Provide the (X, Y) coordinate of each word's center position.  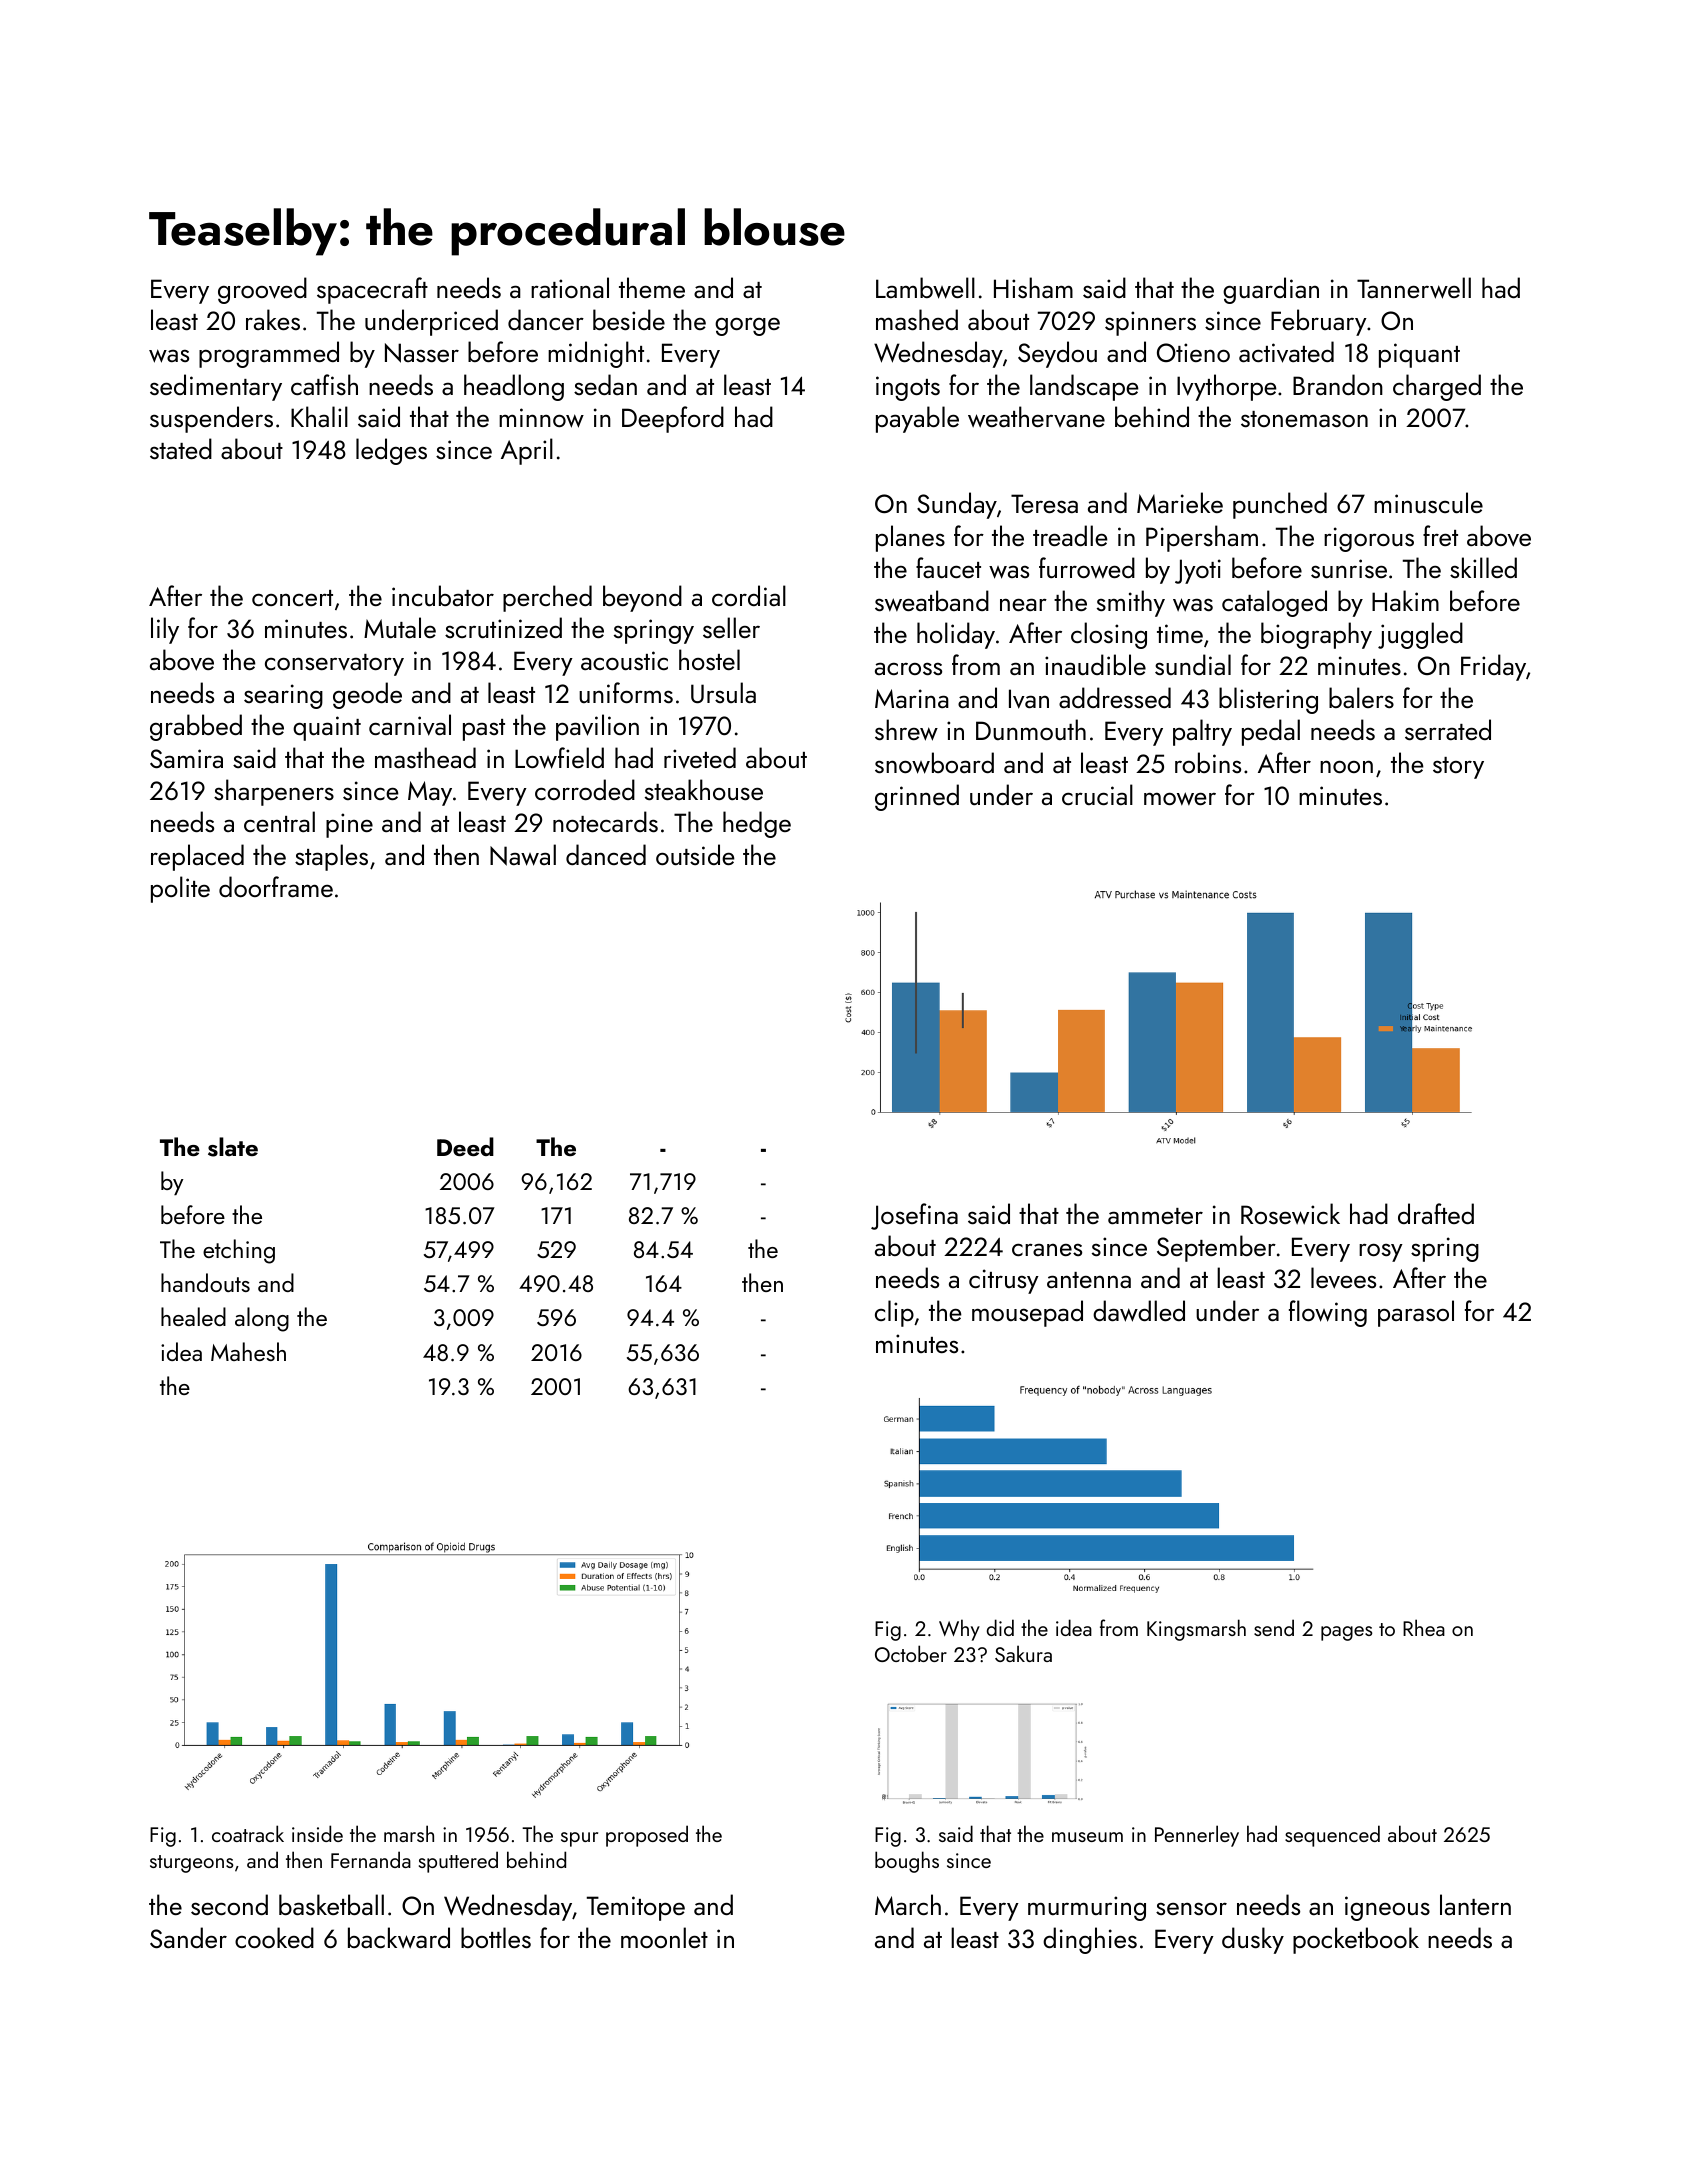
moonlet (664, 1937)
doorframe (276, 886)
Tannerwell (1414, 288)
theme (652, 287)
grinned (917, 797)
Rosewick (1290, 1214)
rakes (273, 319)
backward (399, 1938)
